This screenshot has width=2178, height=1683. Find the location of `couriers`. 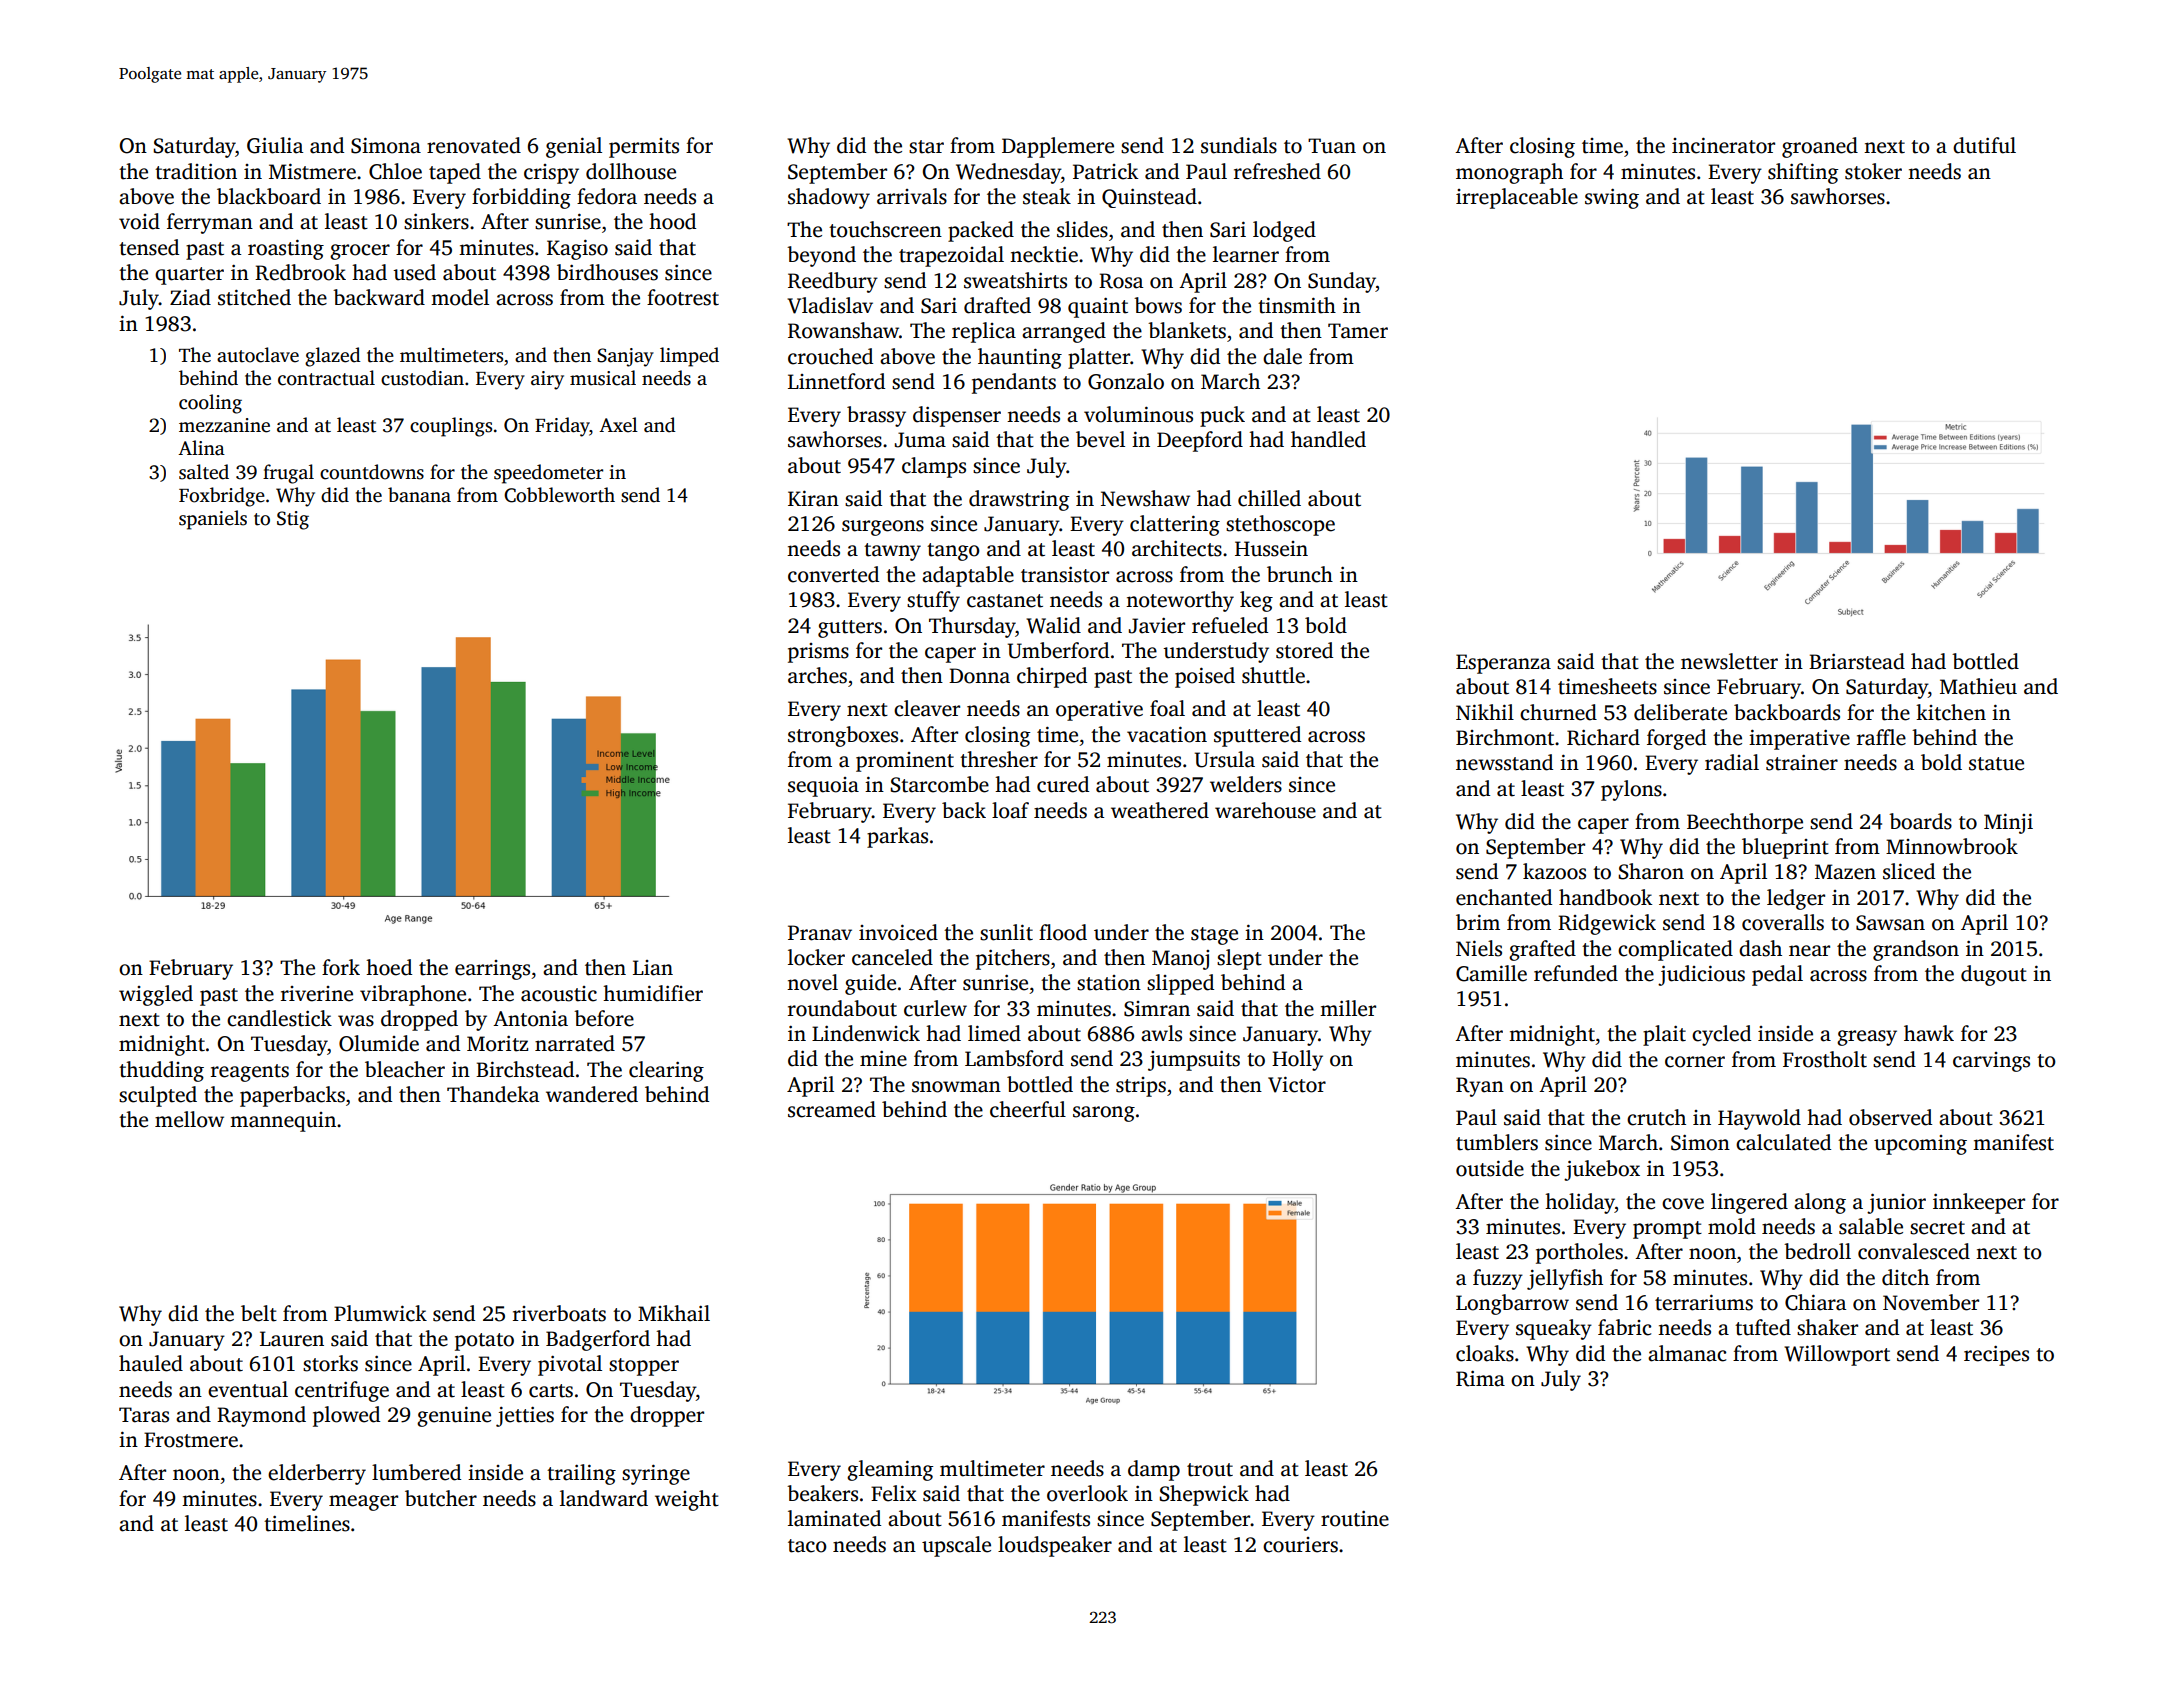

couriers is located at coordinates (1300, 1545).
